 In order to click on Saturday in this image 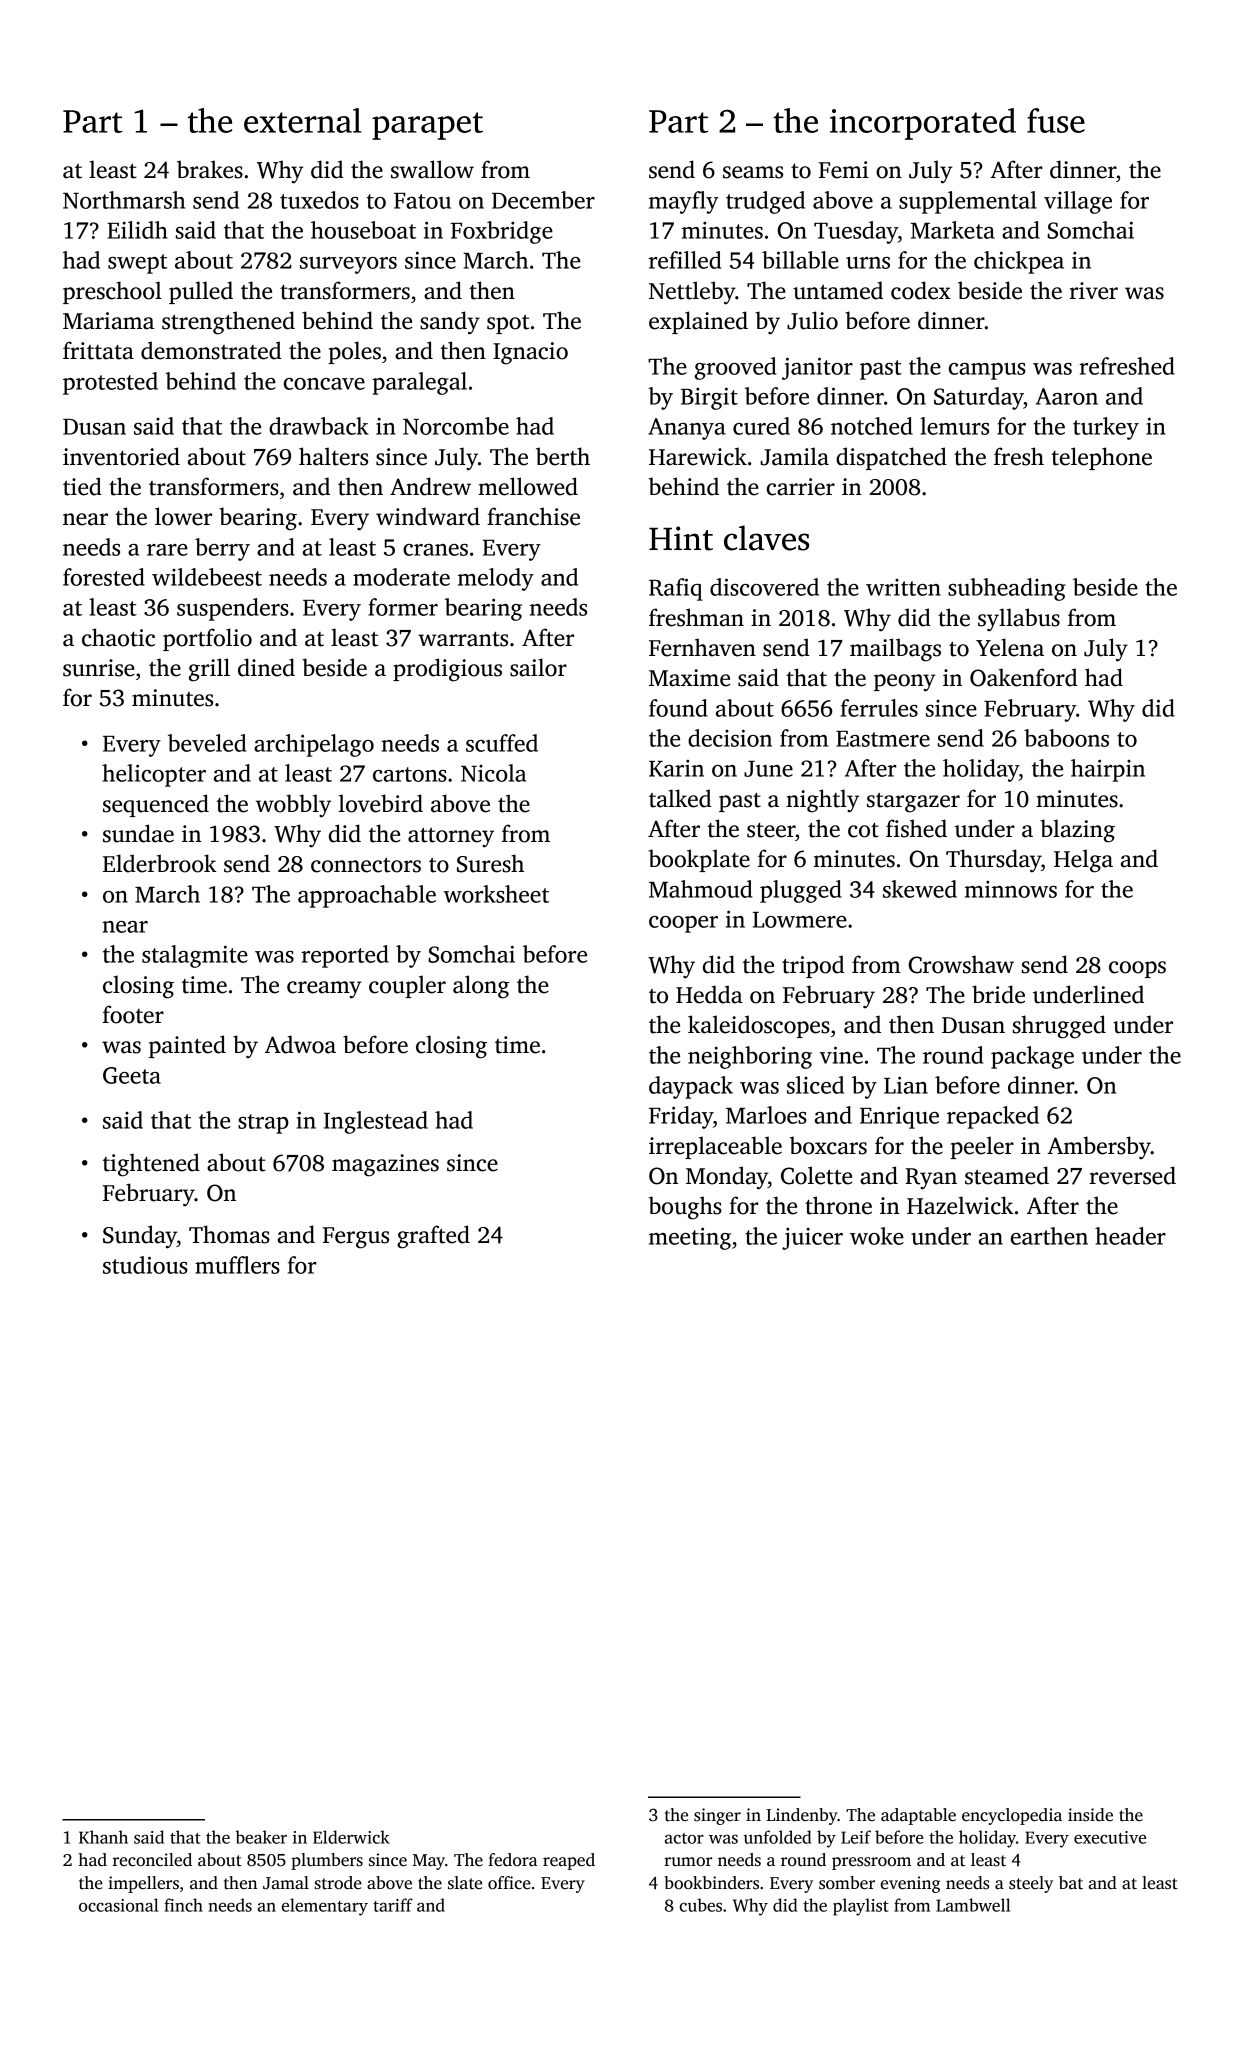, I will do `click(979, 398)`.
